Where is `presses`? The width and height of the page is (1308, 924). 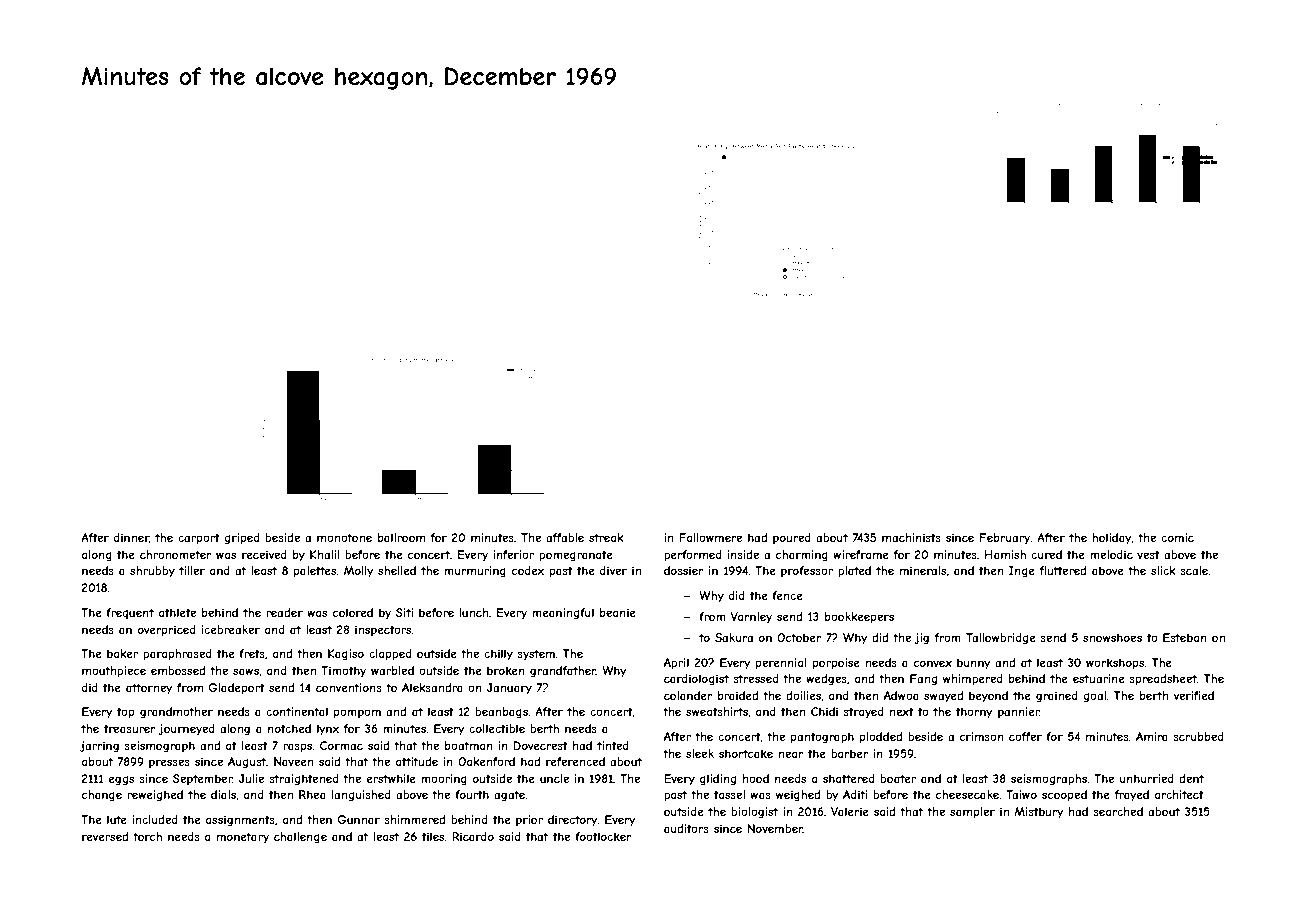
presses is located at coordinates (169, 763).
